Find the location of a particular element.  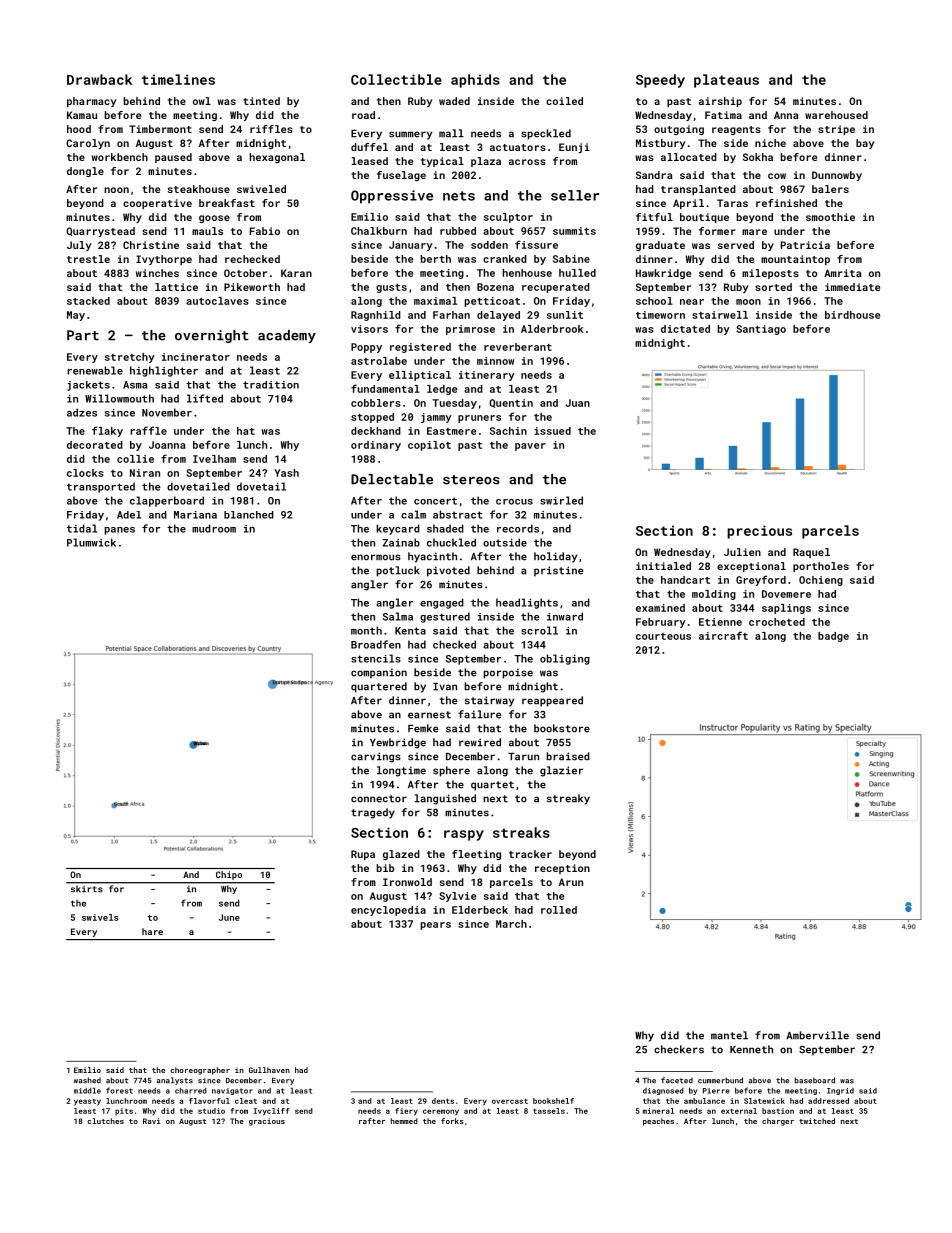

seller is located at coordinates (575, 195).
